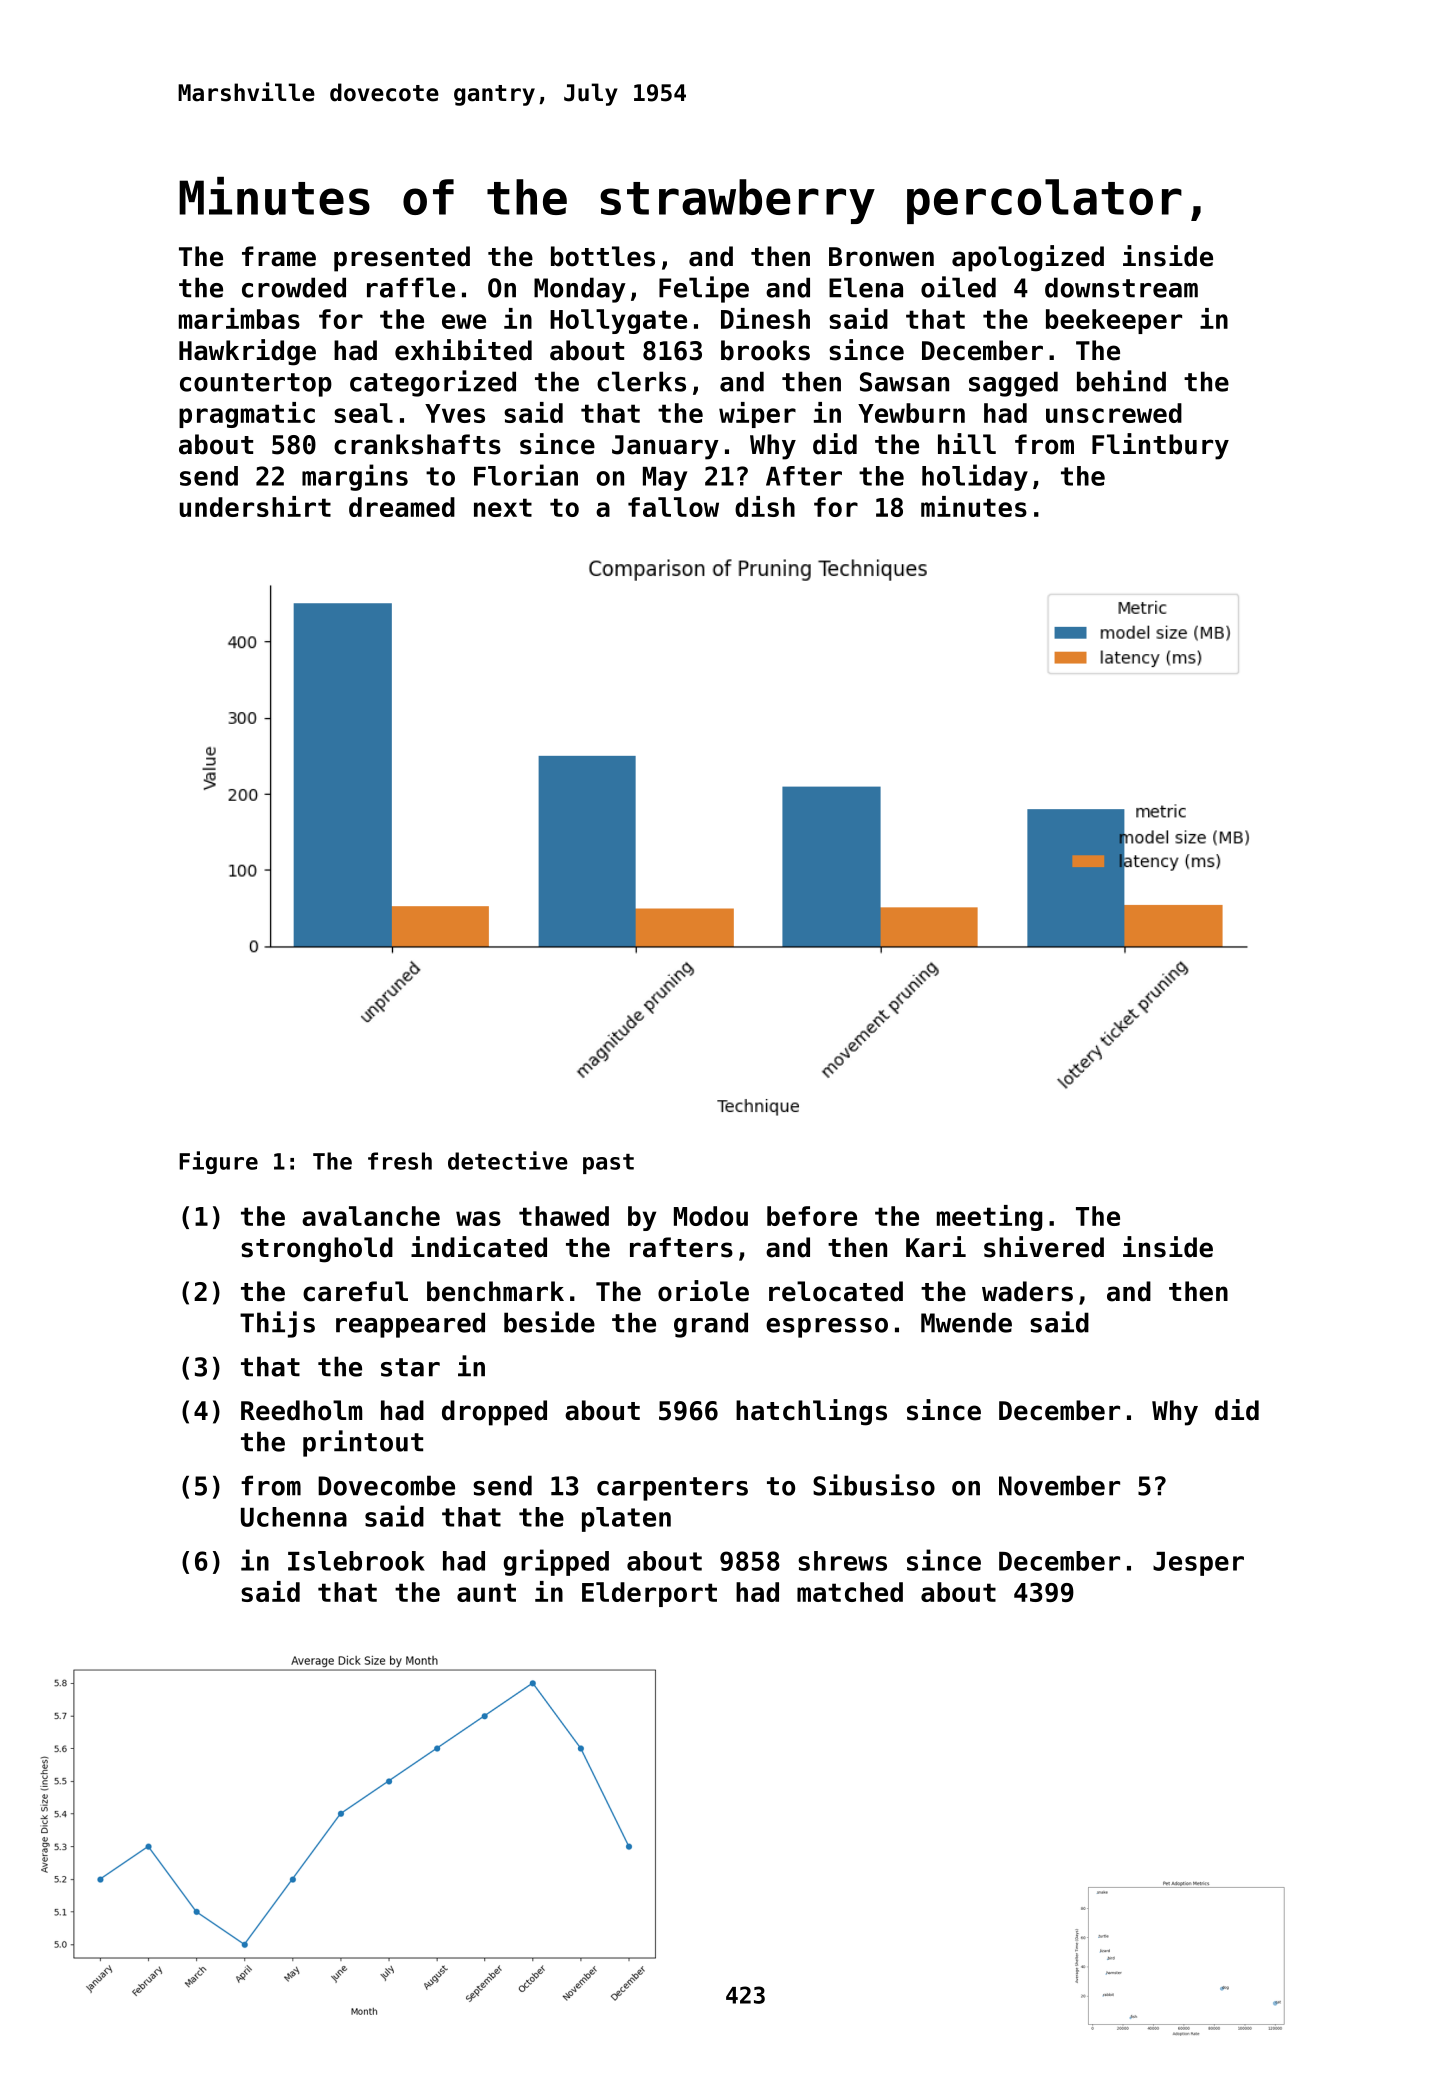 This image has height=2100, width=1450. Describe the element at coordinates (1198, 1564) in the image. I see `Jesper` at that location.
